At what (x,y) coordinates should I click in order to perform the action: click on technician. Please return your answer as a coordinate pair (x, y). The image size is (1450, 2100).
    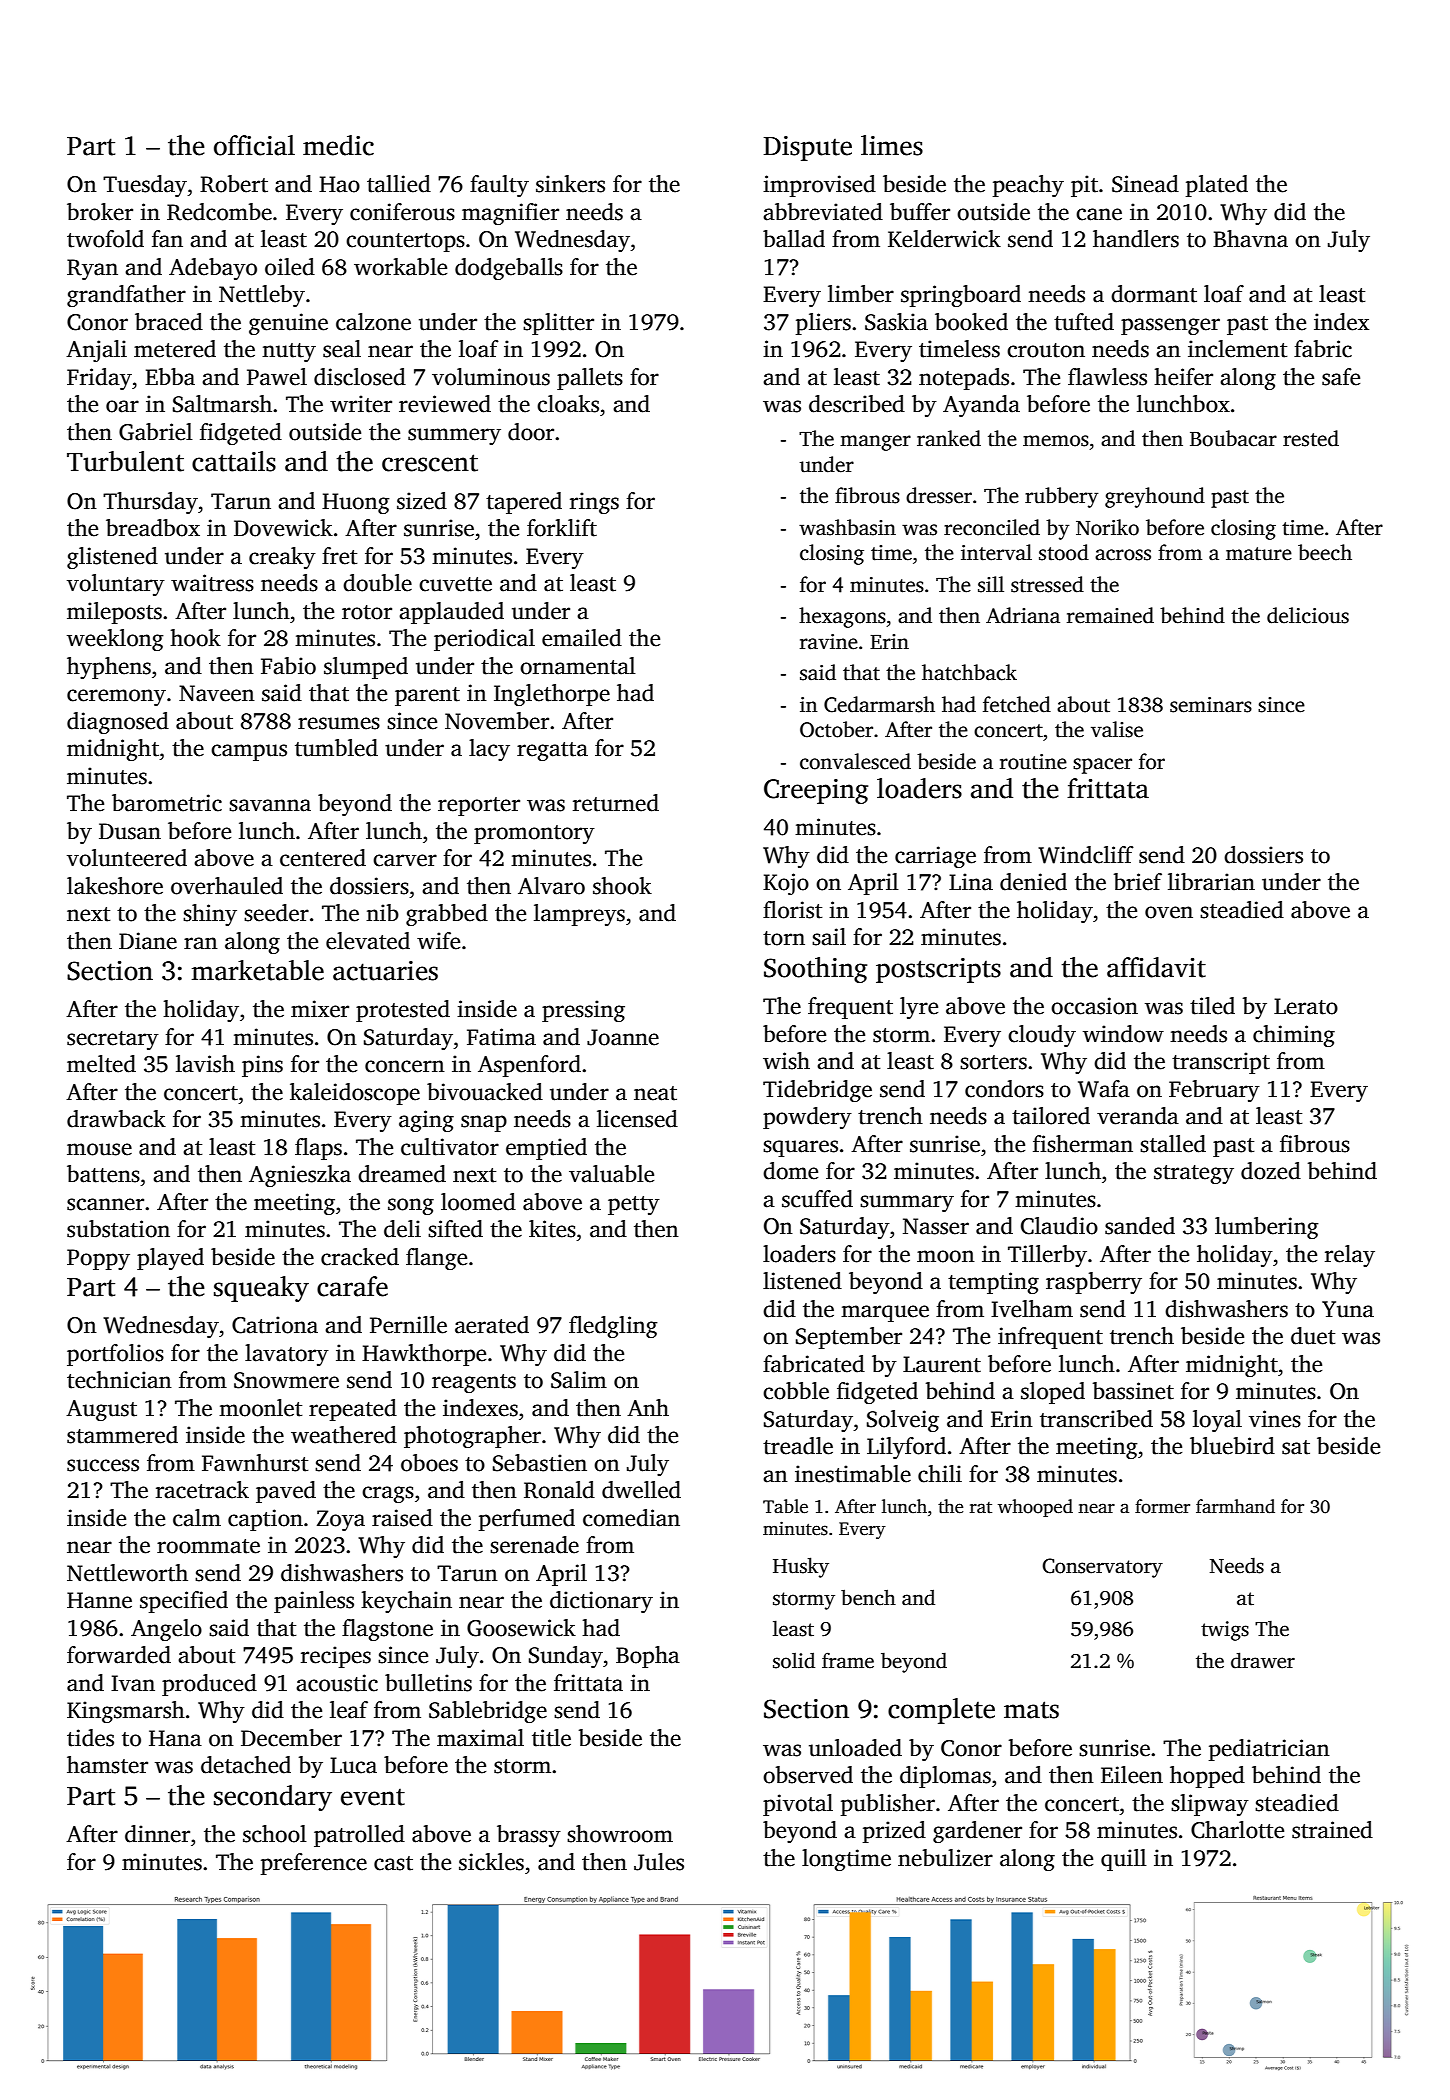
    Looking at the image, I should click on (119, 1380).
